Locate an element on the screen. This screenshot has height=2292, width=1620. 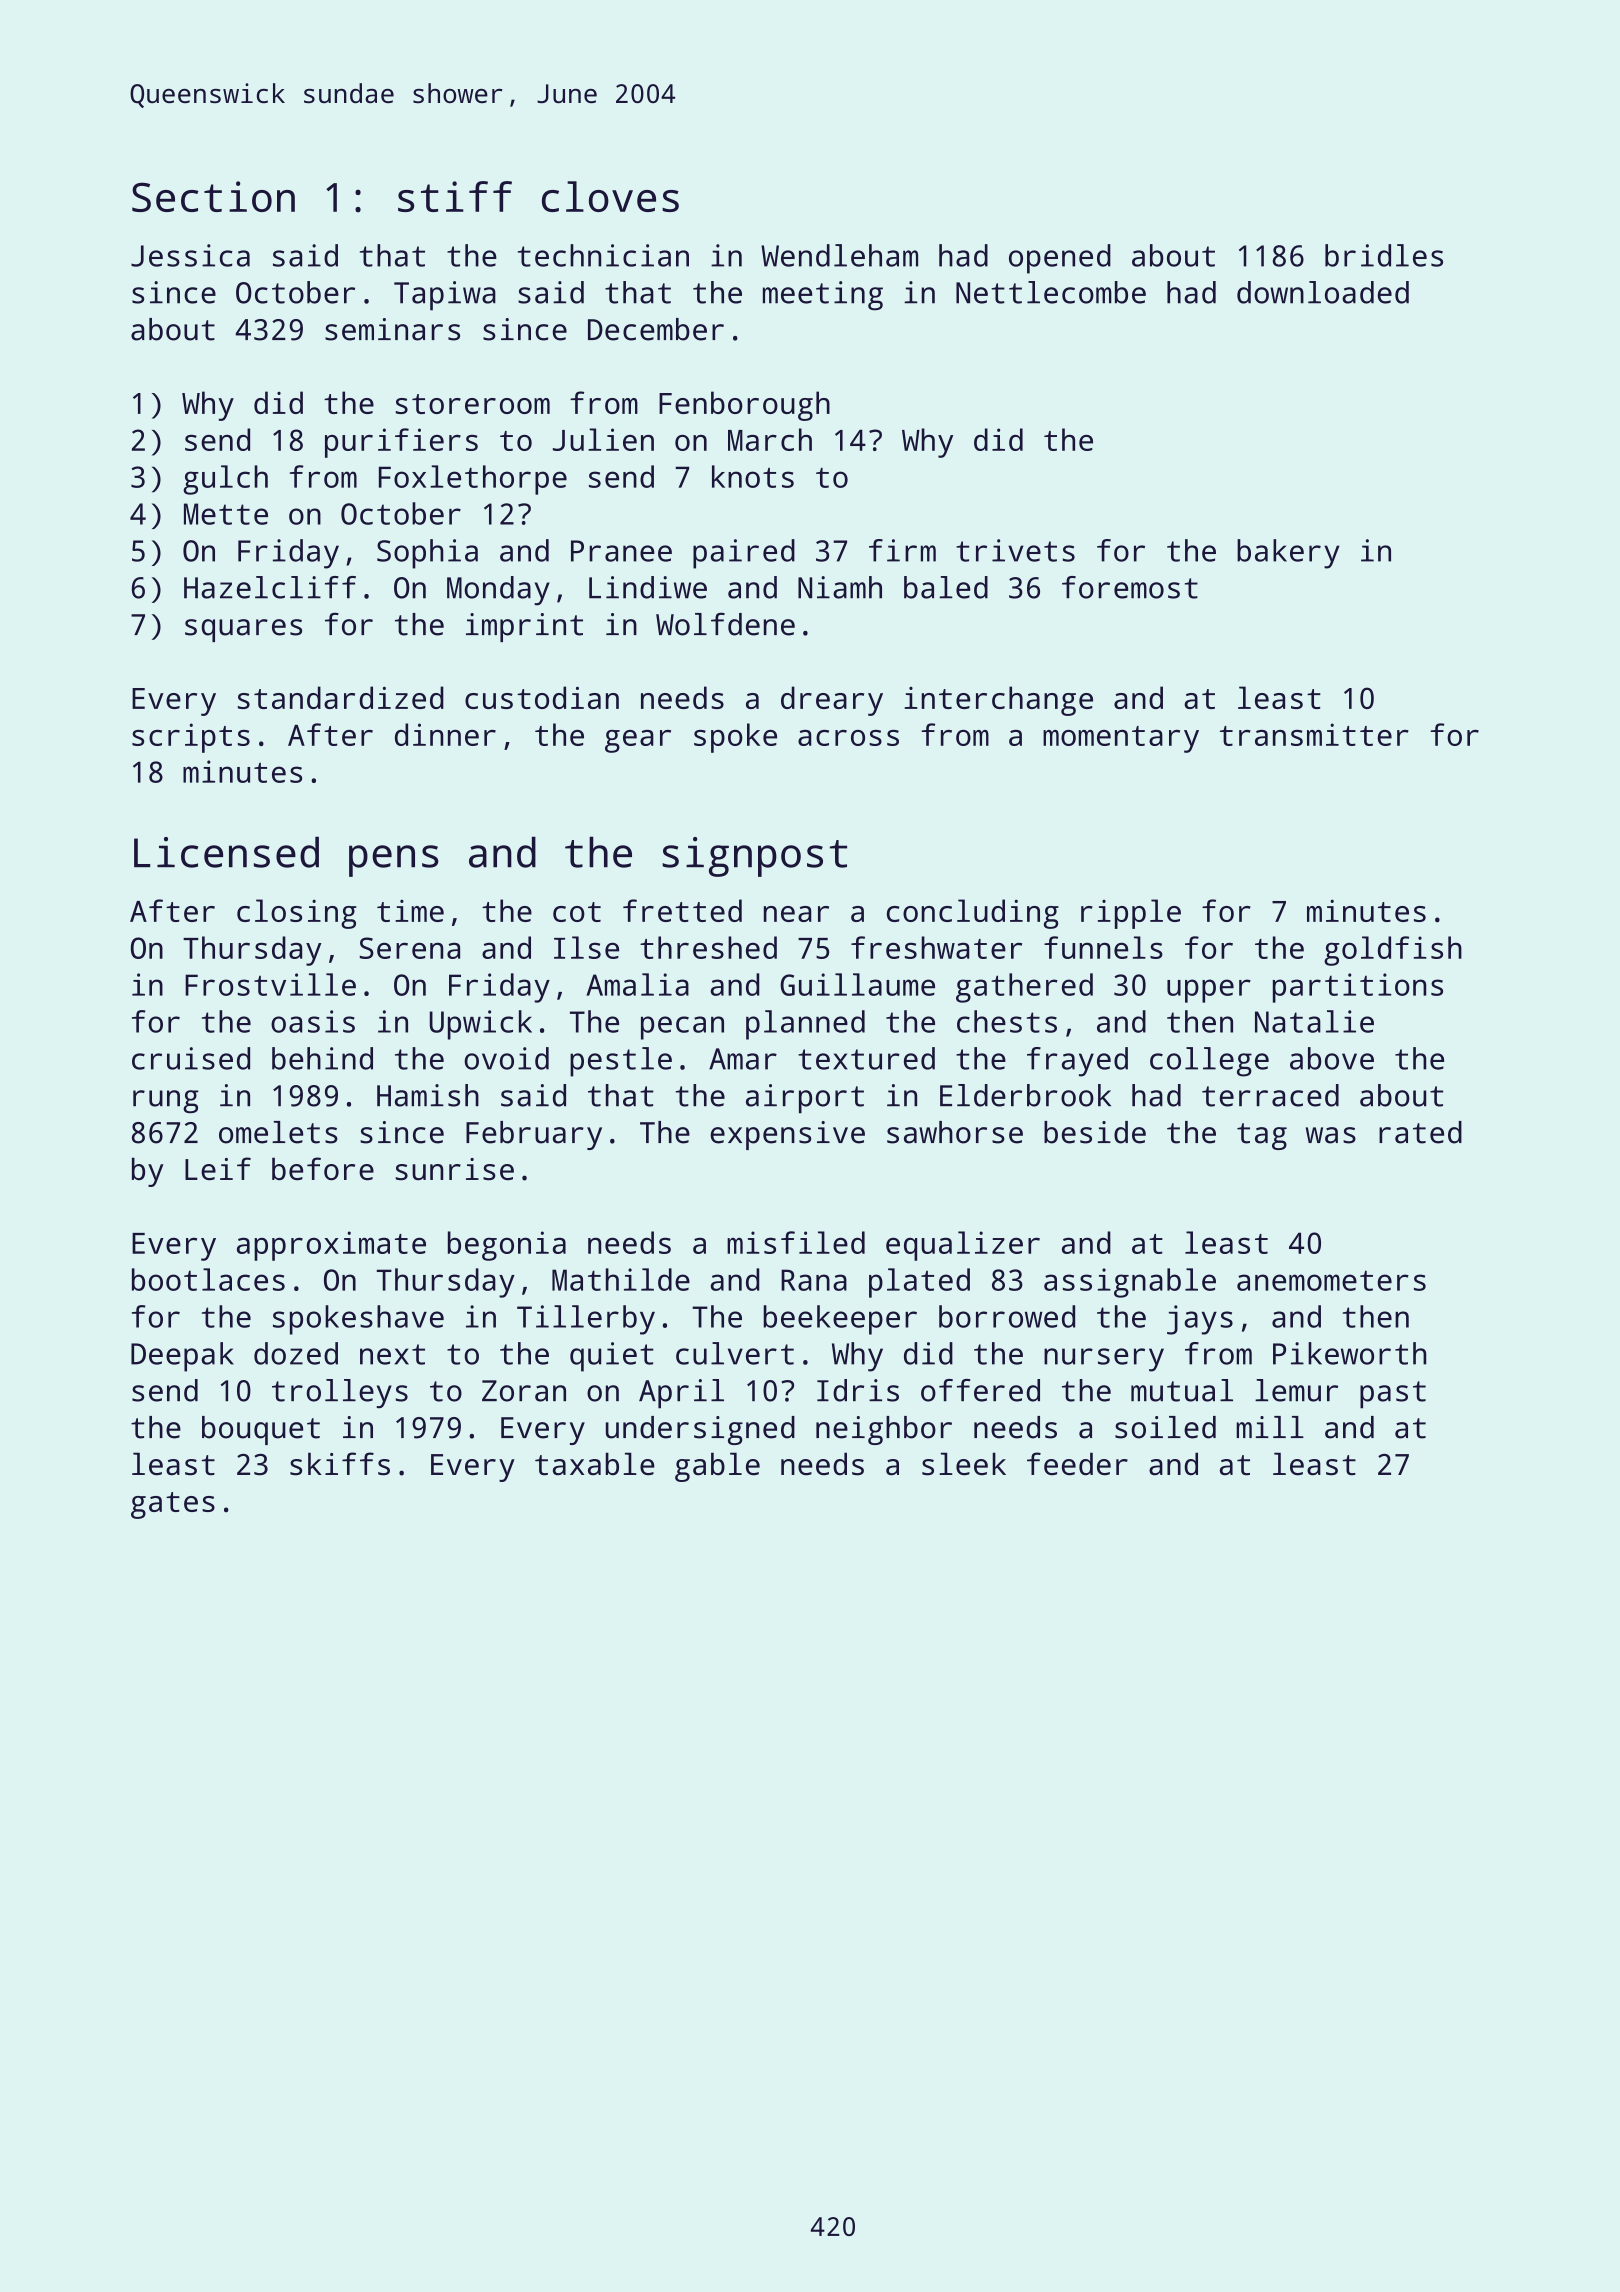
Tapiwa is located at coordinates (445, 296).
